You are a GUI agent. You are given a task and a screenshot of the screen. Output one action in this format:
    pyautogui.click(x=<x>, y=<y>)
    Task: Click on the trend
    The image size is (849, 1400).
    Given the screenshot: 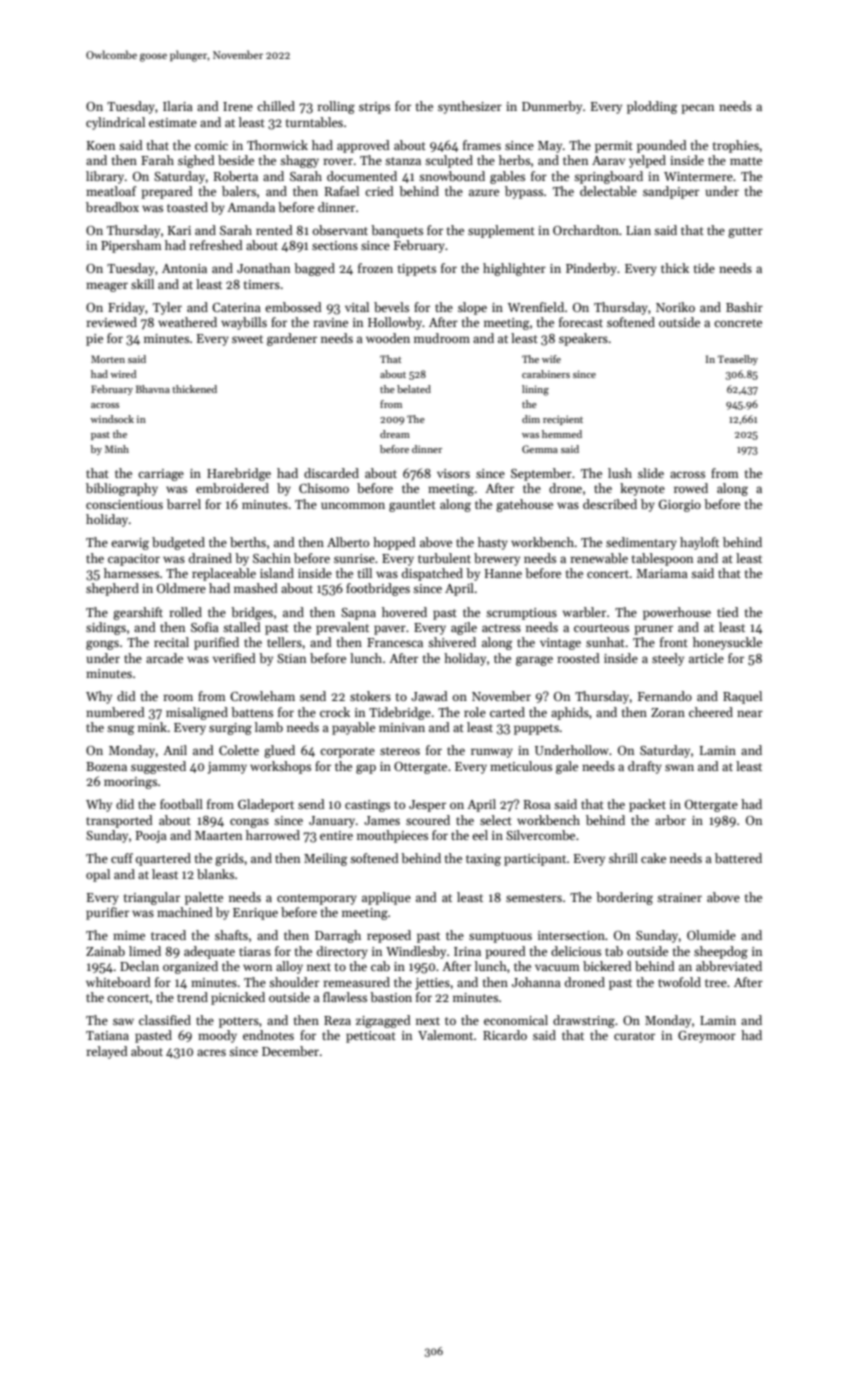 What is the action you would take?
    pyautogui.click(x=192, y=997)
